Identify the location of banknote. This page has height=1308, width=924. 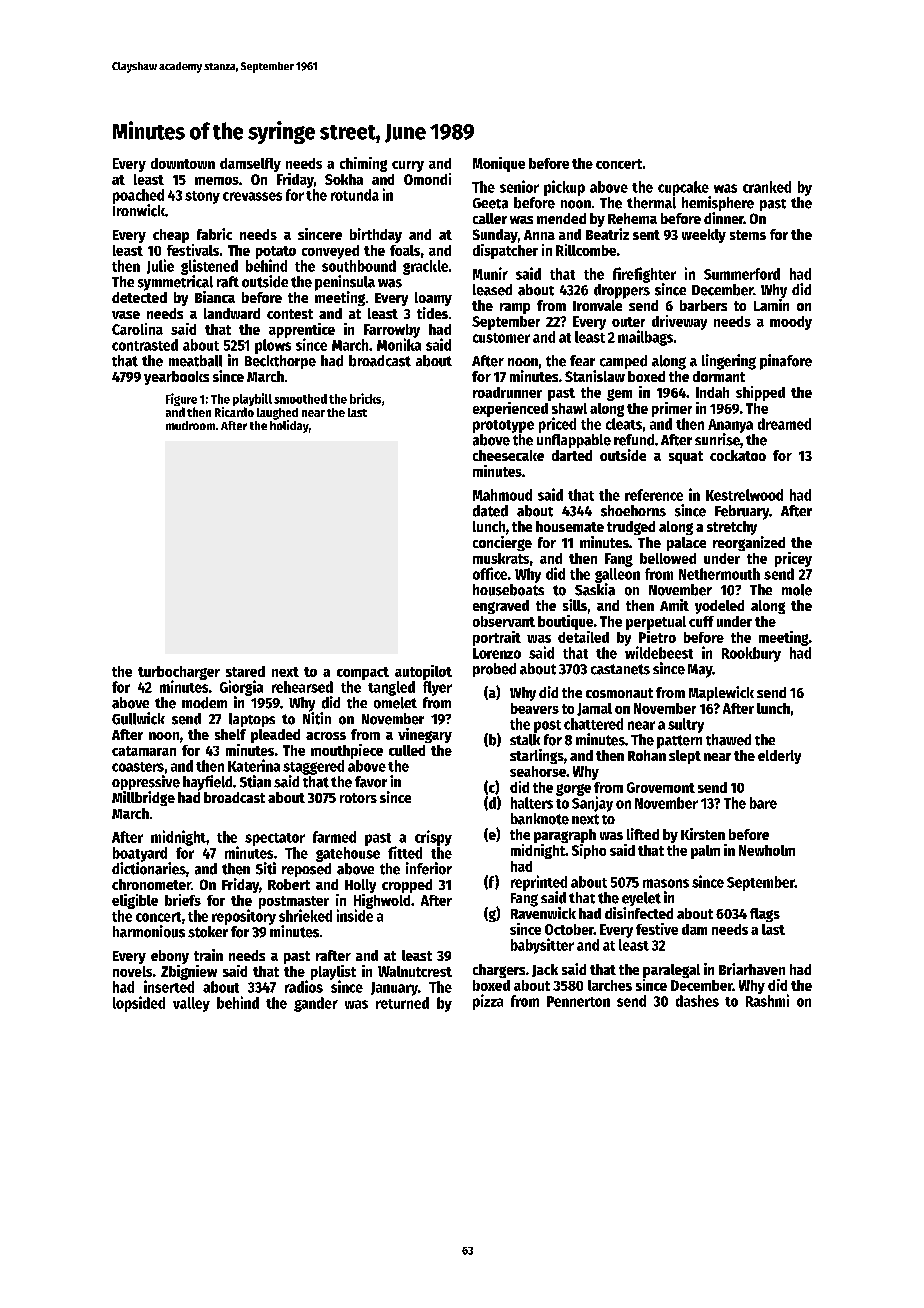
(540, 819).
